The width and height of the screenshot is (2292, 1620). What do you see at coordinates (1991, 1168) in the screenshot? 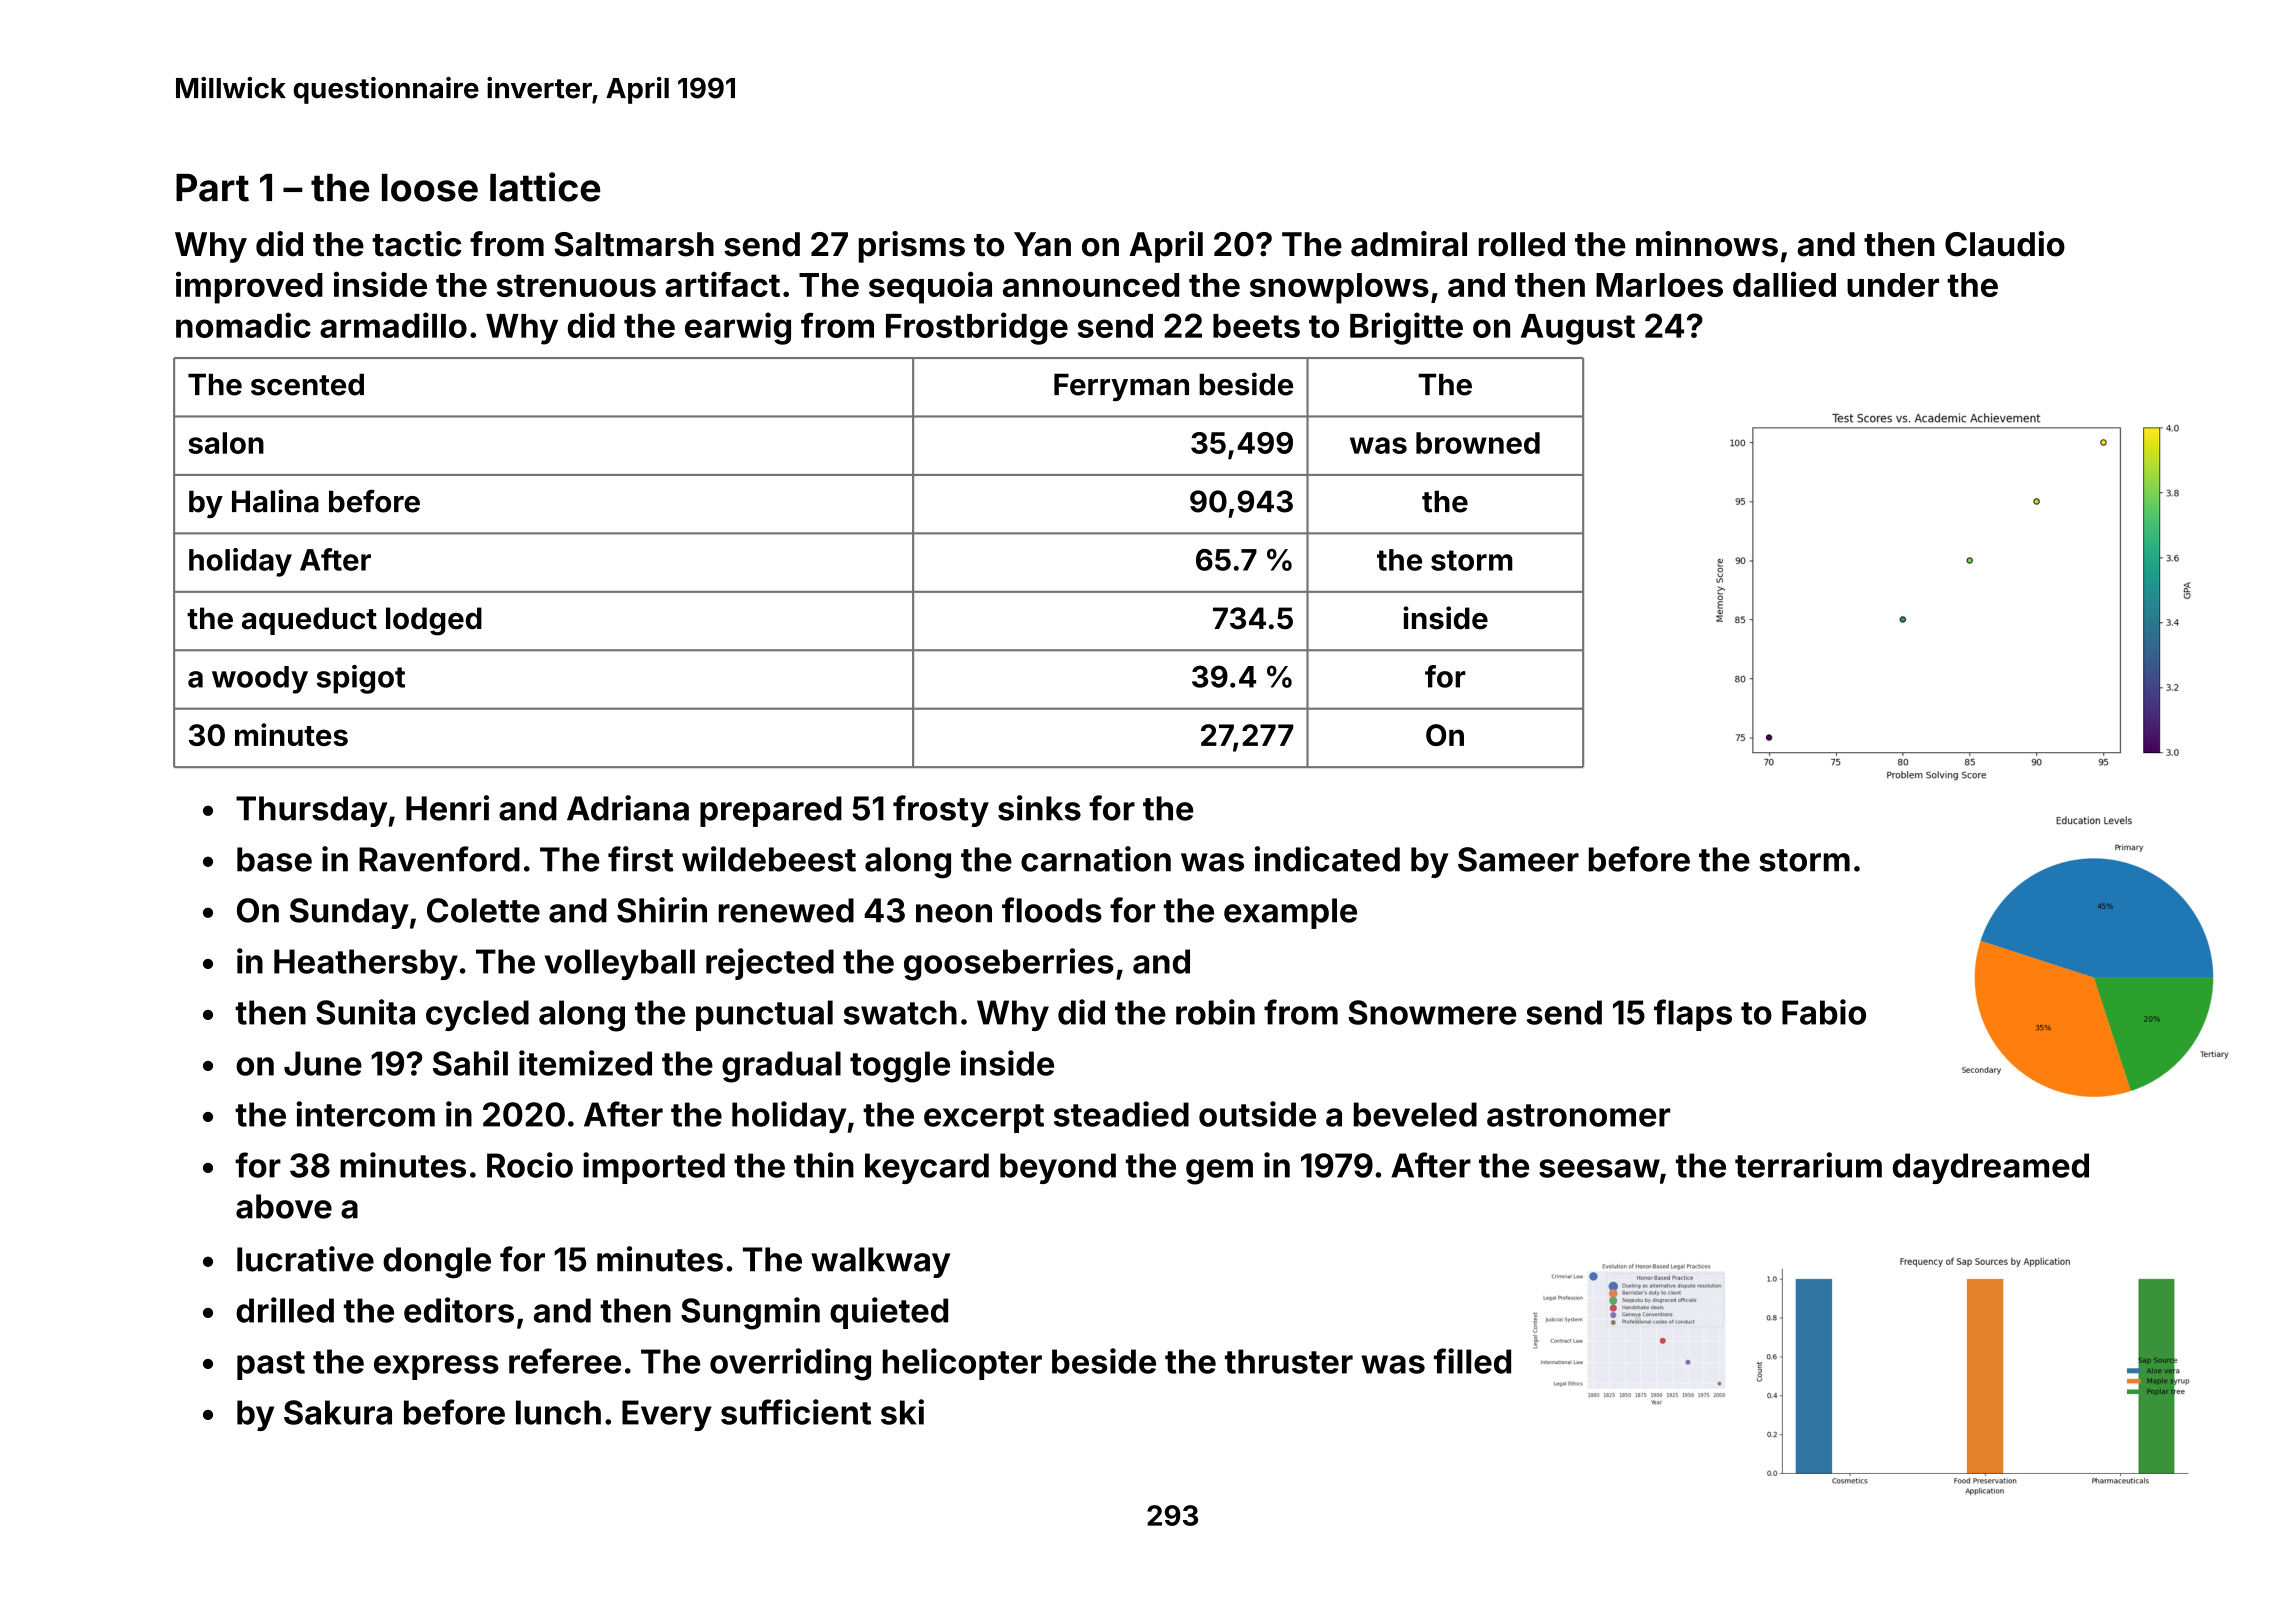
I see `daydreamed` at bounding box center [1991, 1168].
